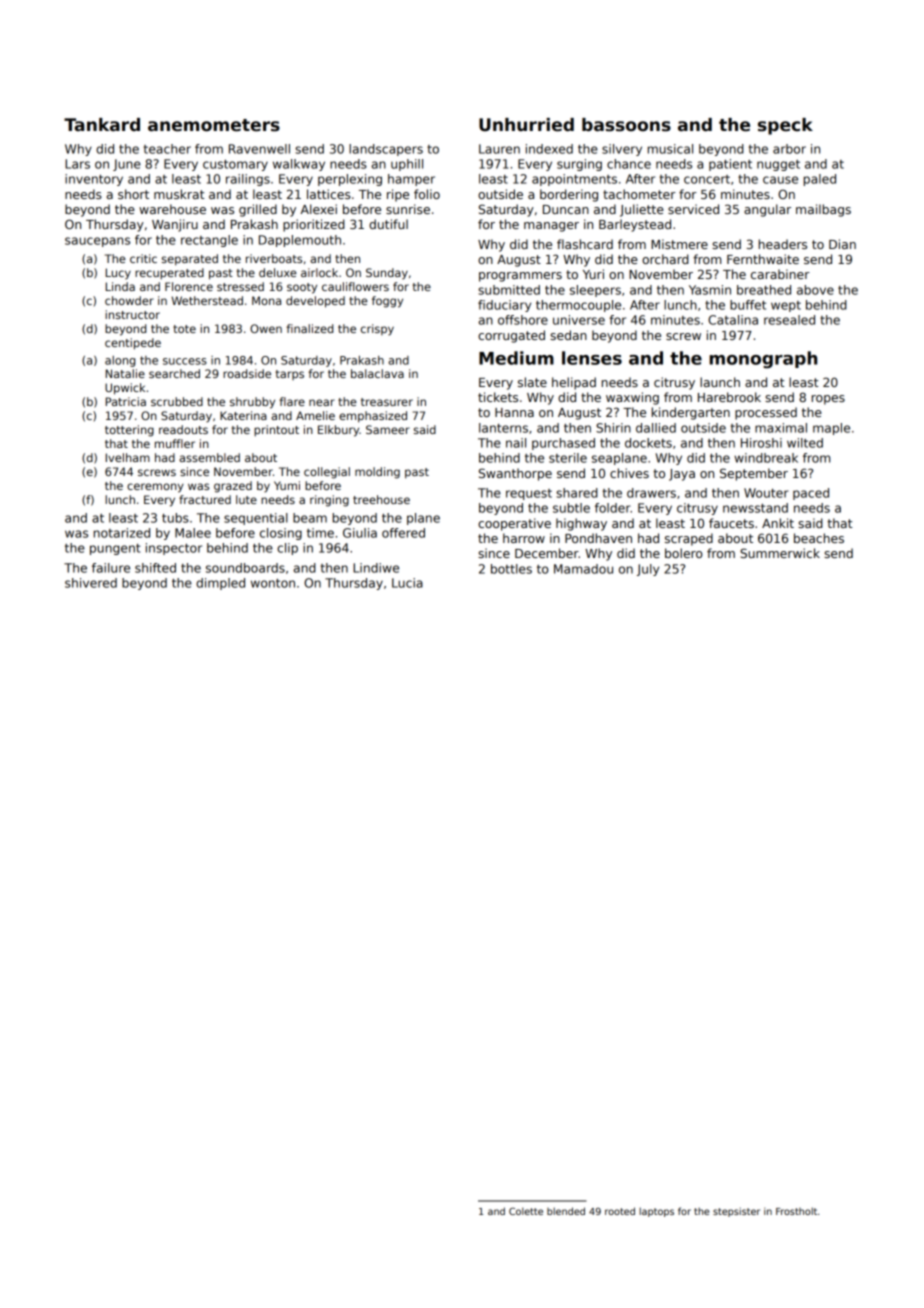 Image resolution: width=924 pixels, height=1308 pixels. What do you see at coordinates (689, 539) in the screenshot?
I see `scraped` at bounding box center [689, 539].
